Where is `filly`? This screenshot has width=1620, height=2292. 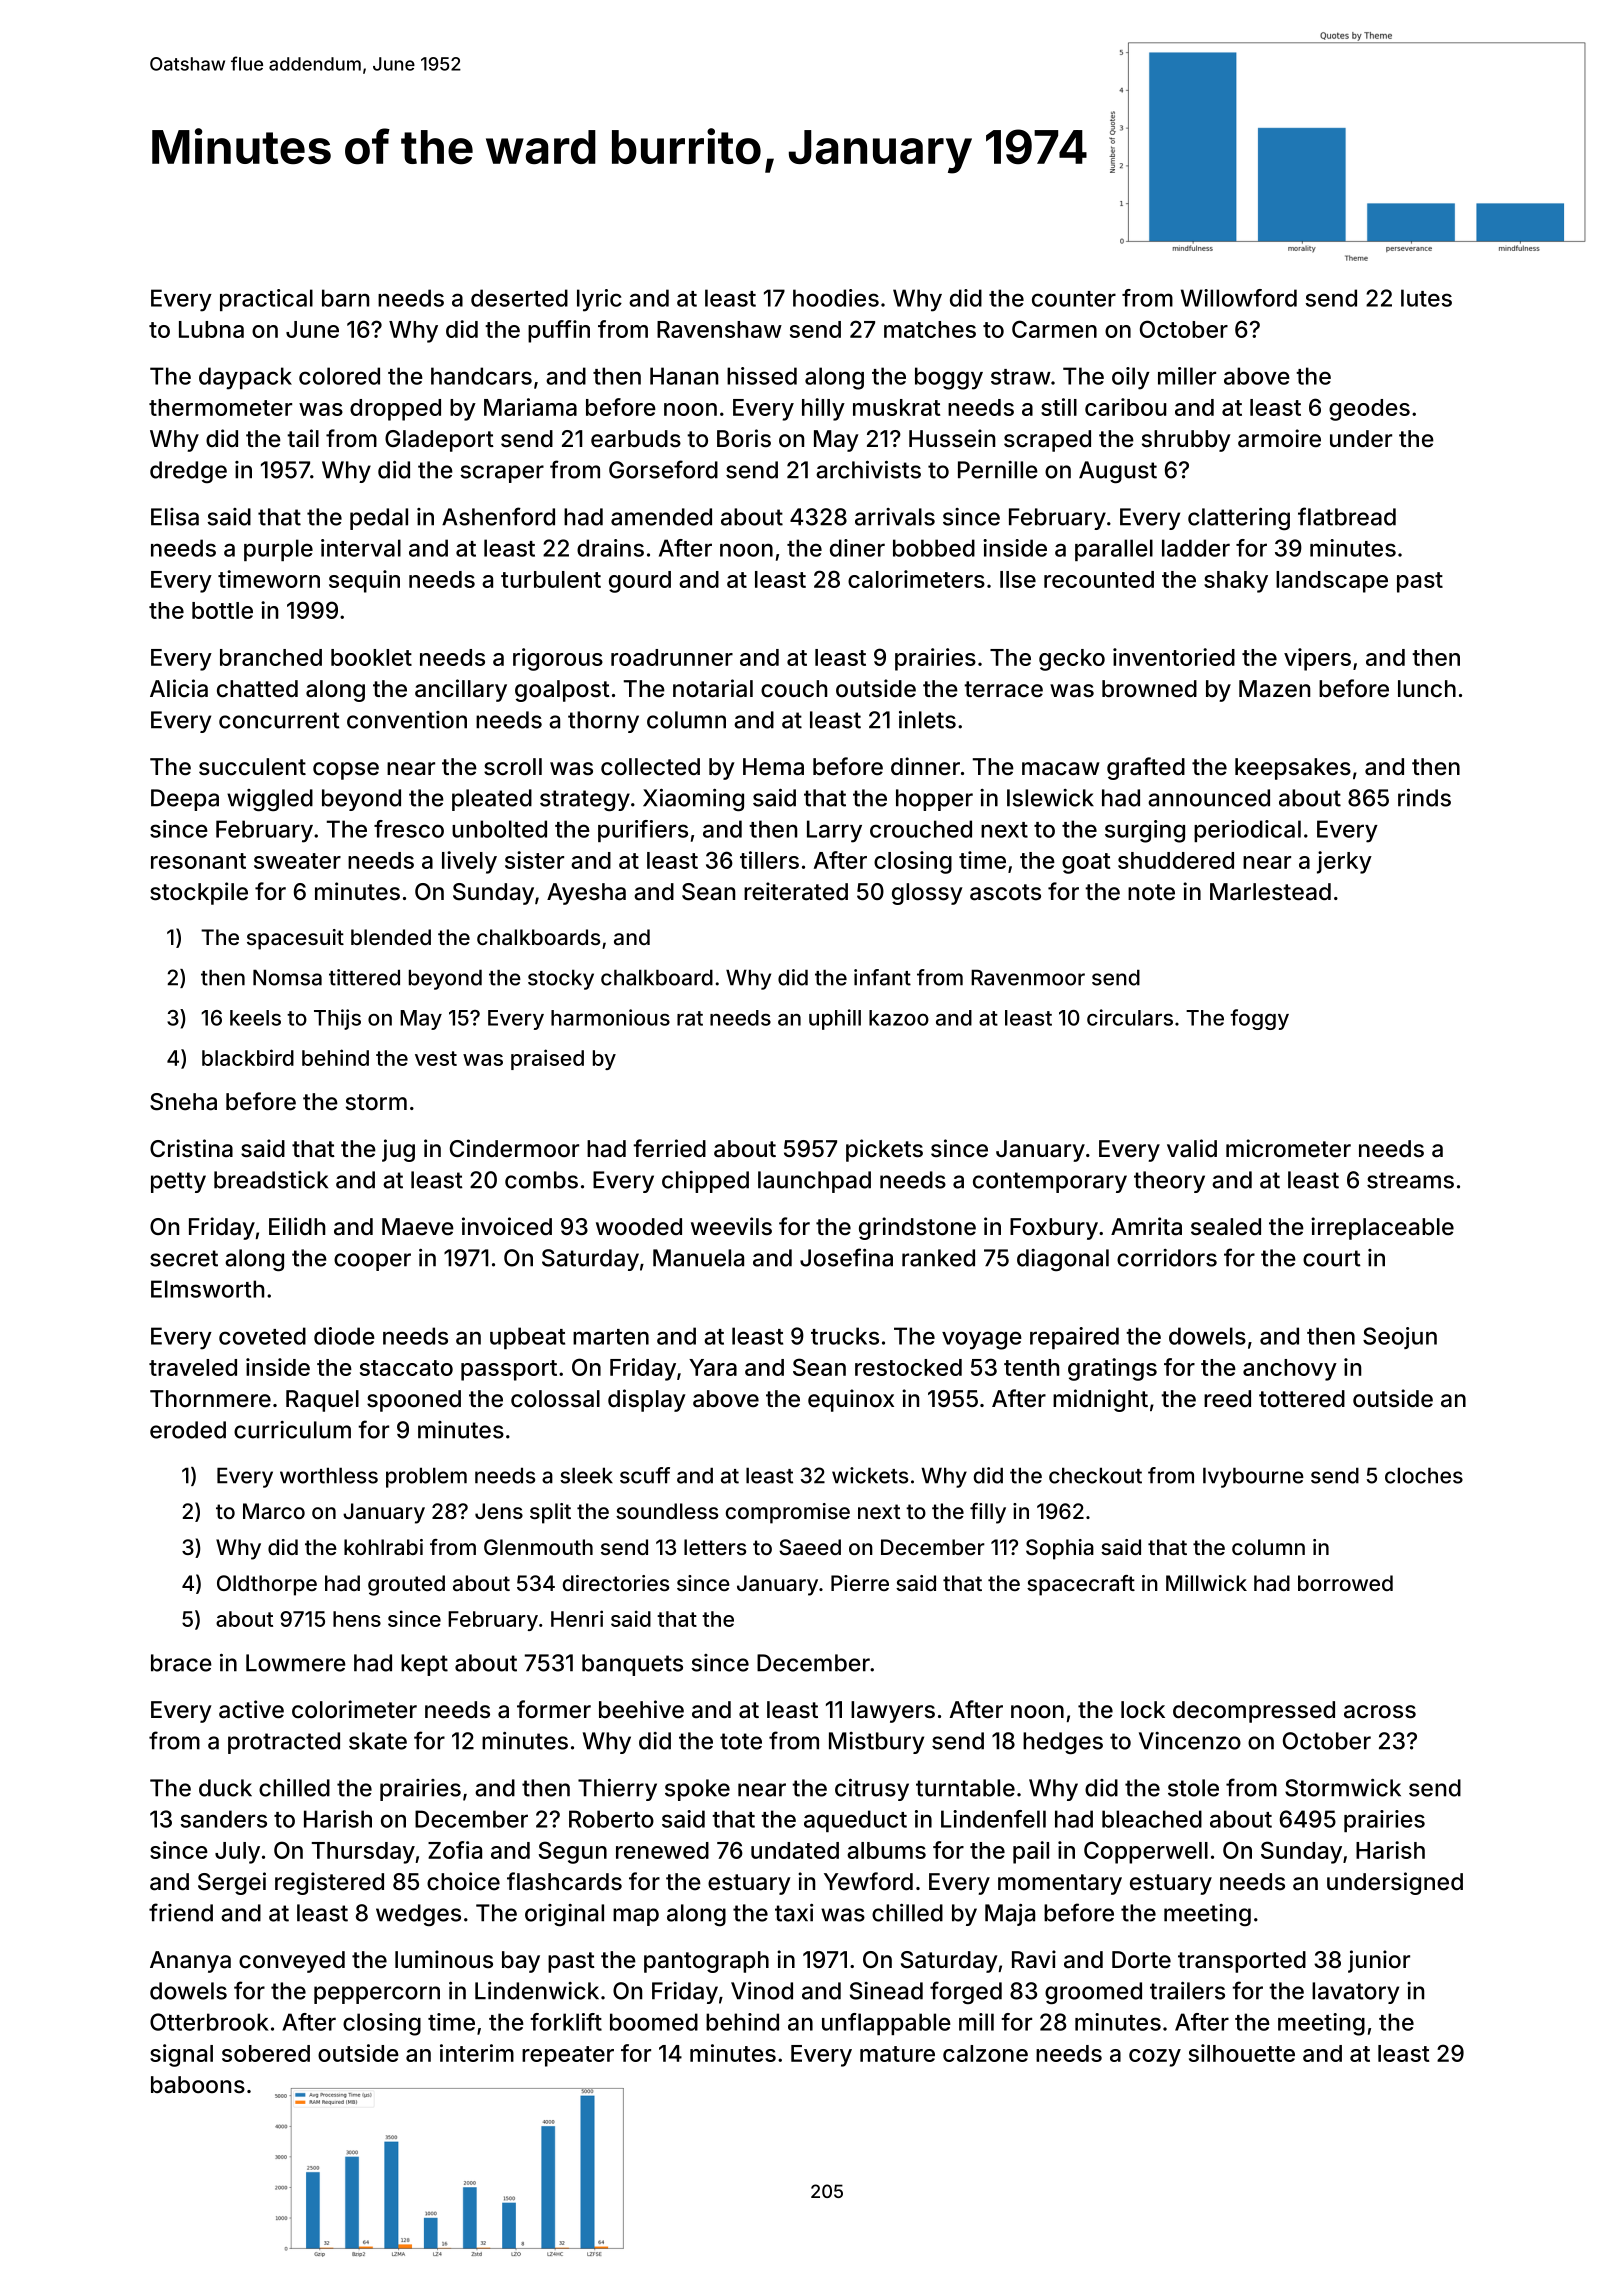 filly is located at coordinates (988, 1513).
